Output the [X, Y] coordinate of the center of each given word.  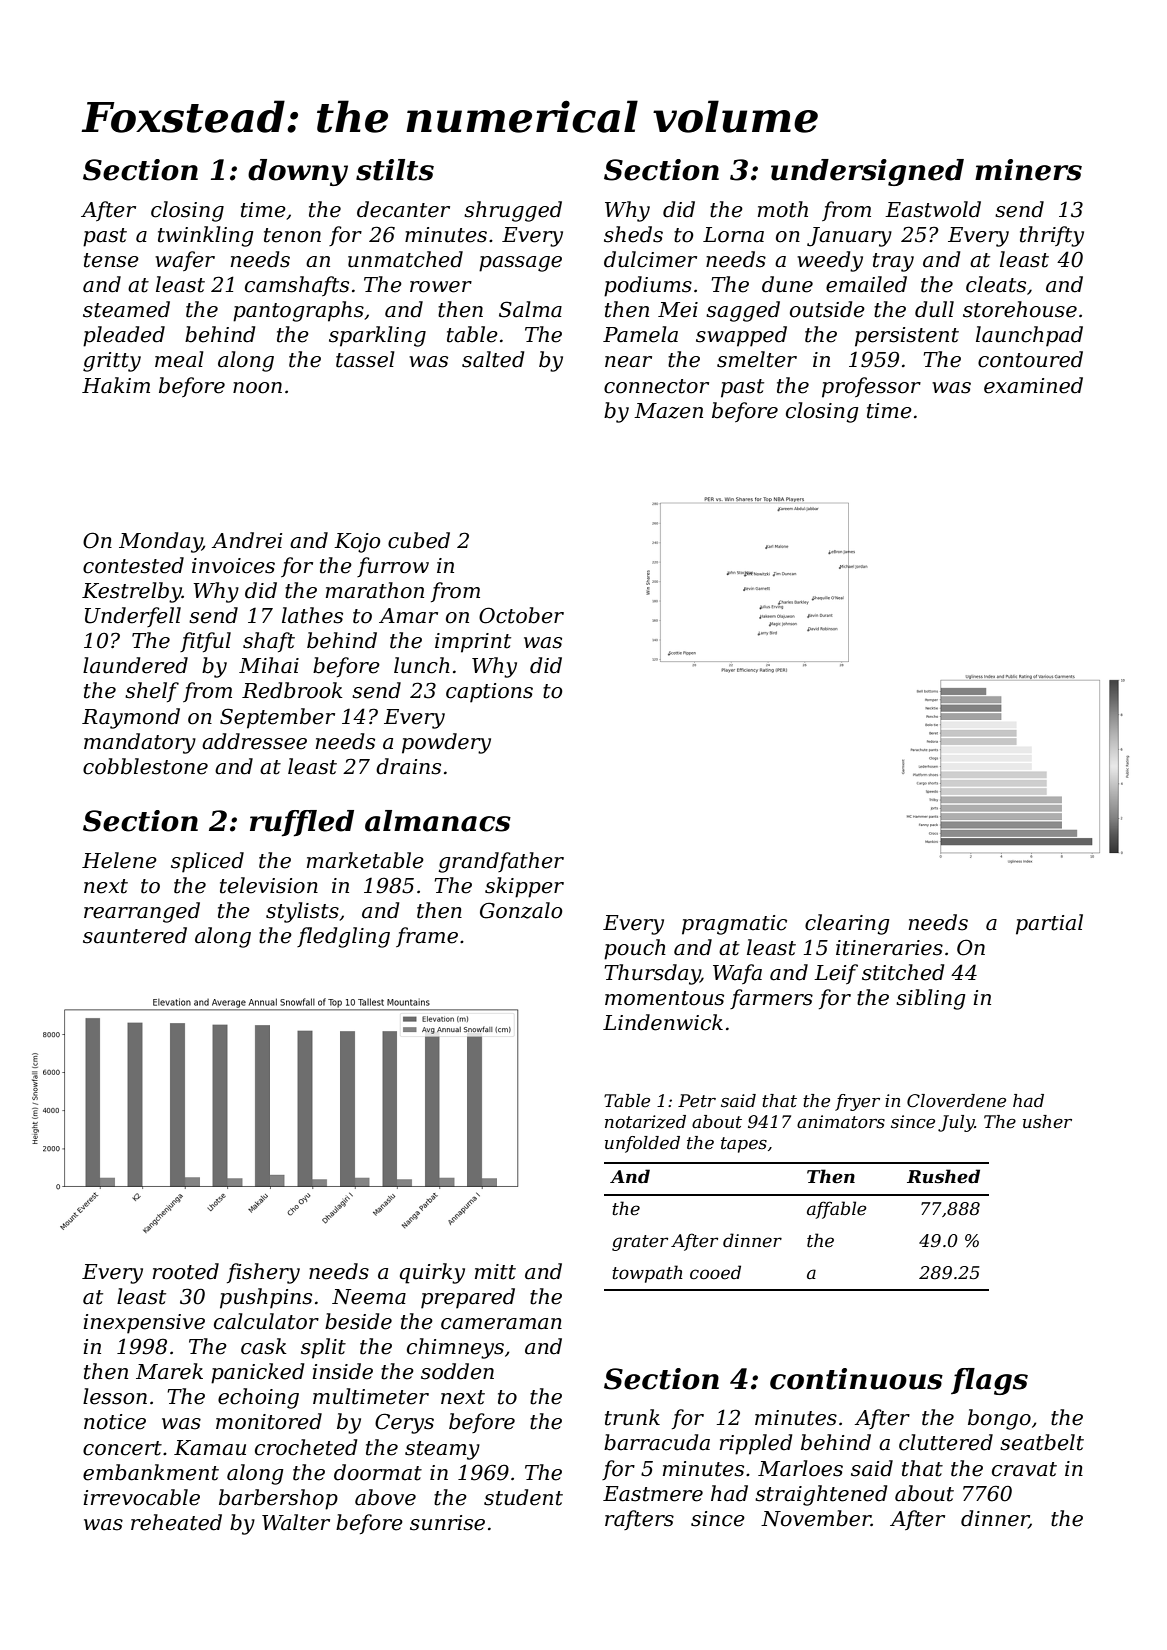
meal [179, 359]
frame [427, 937]
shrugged [513, 211]
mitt [495, 1272]
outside [827, 309]
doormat [378, 1472]
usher [1047, 1122]
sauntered [135, 935]
